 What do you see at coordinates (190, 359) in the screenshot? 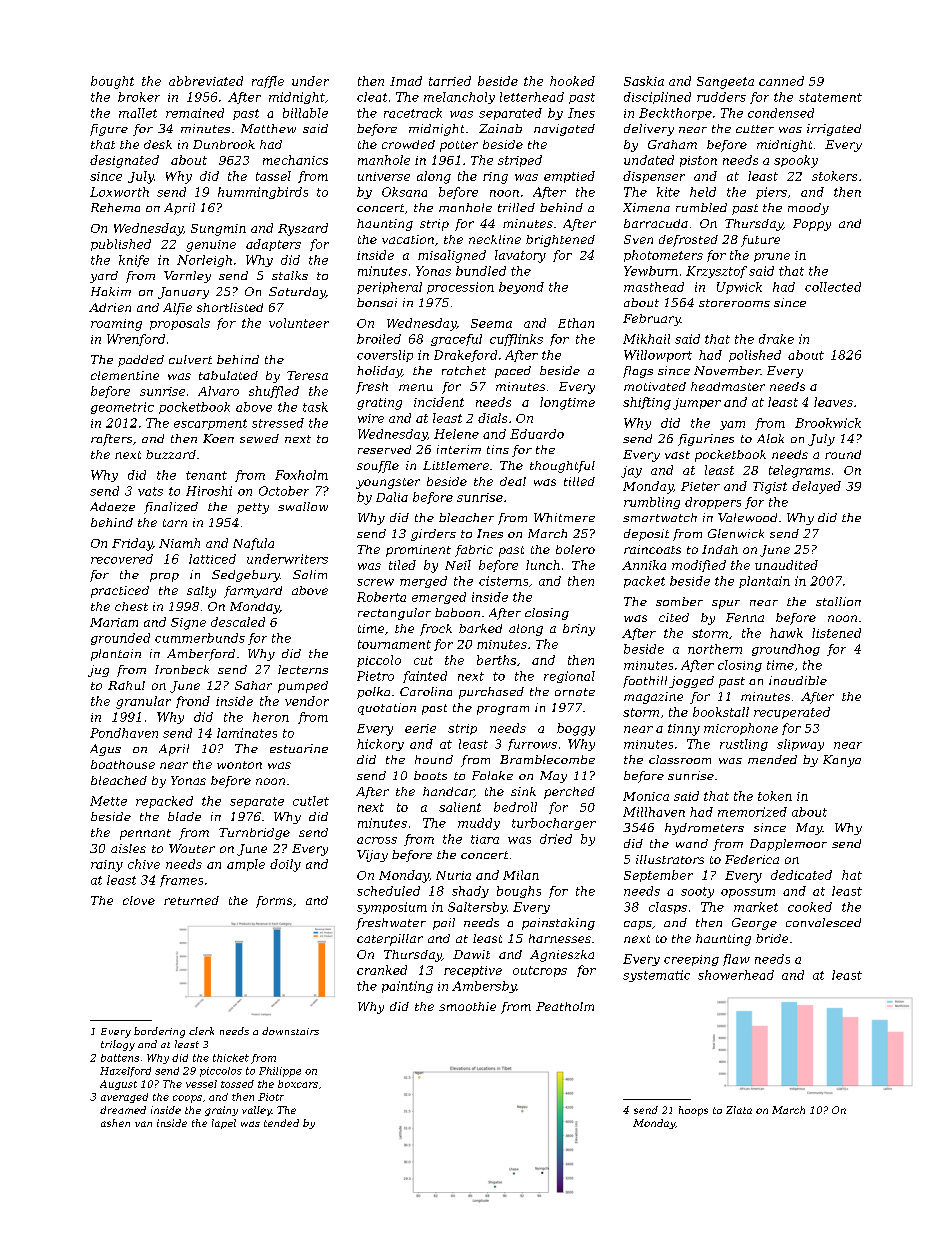
I see `culvert` at bounding box center [190, 359].
